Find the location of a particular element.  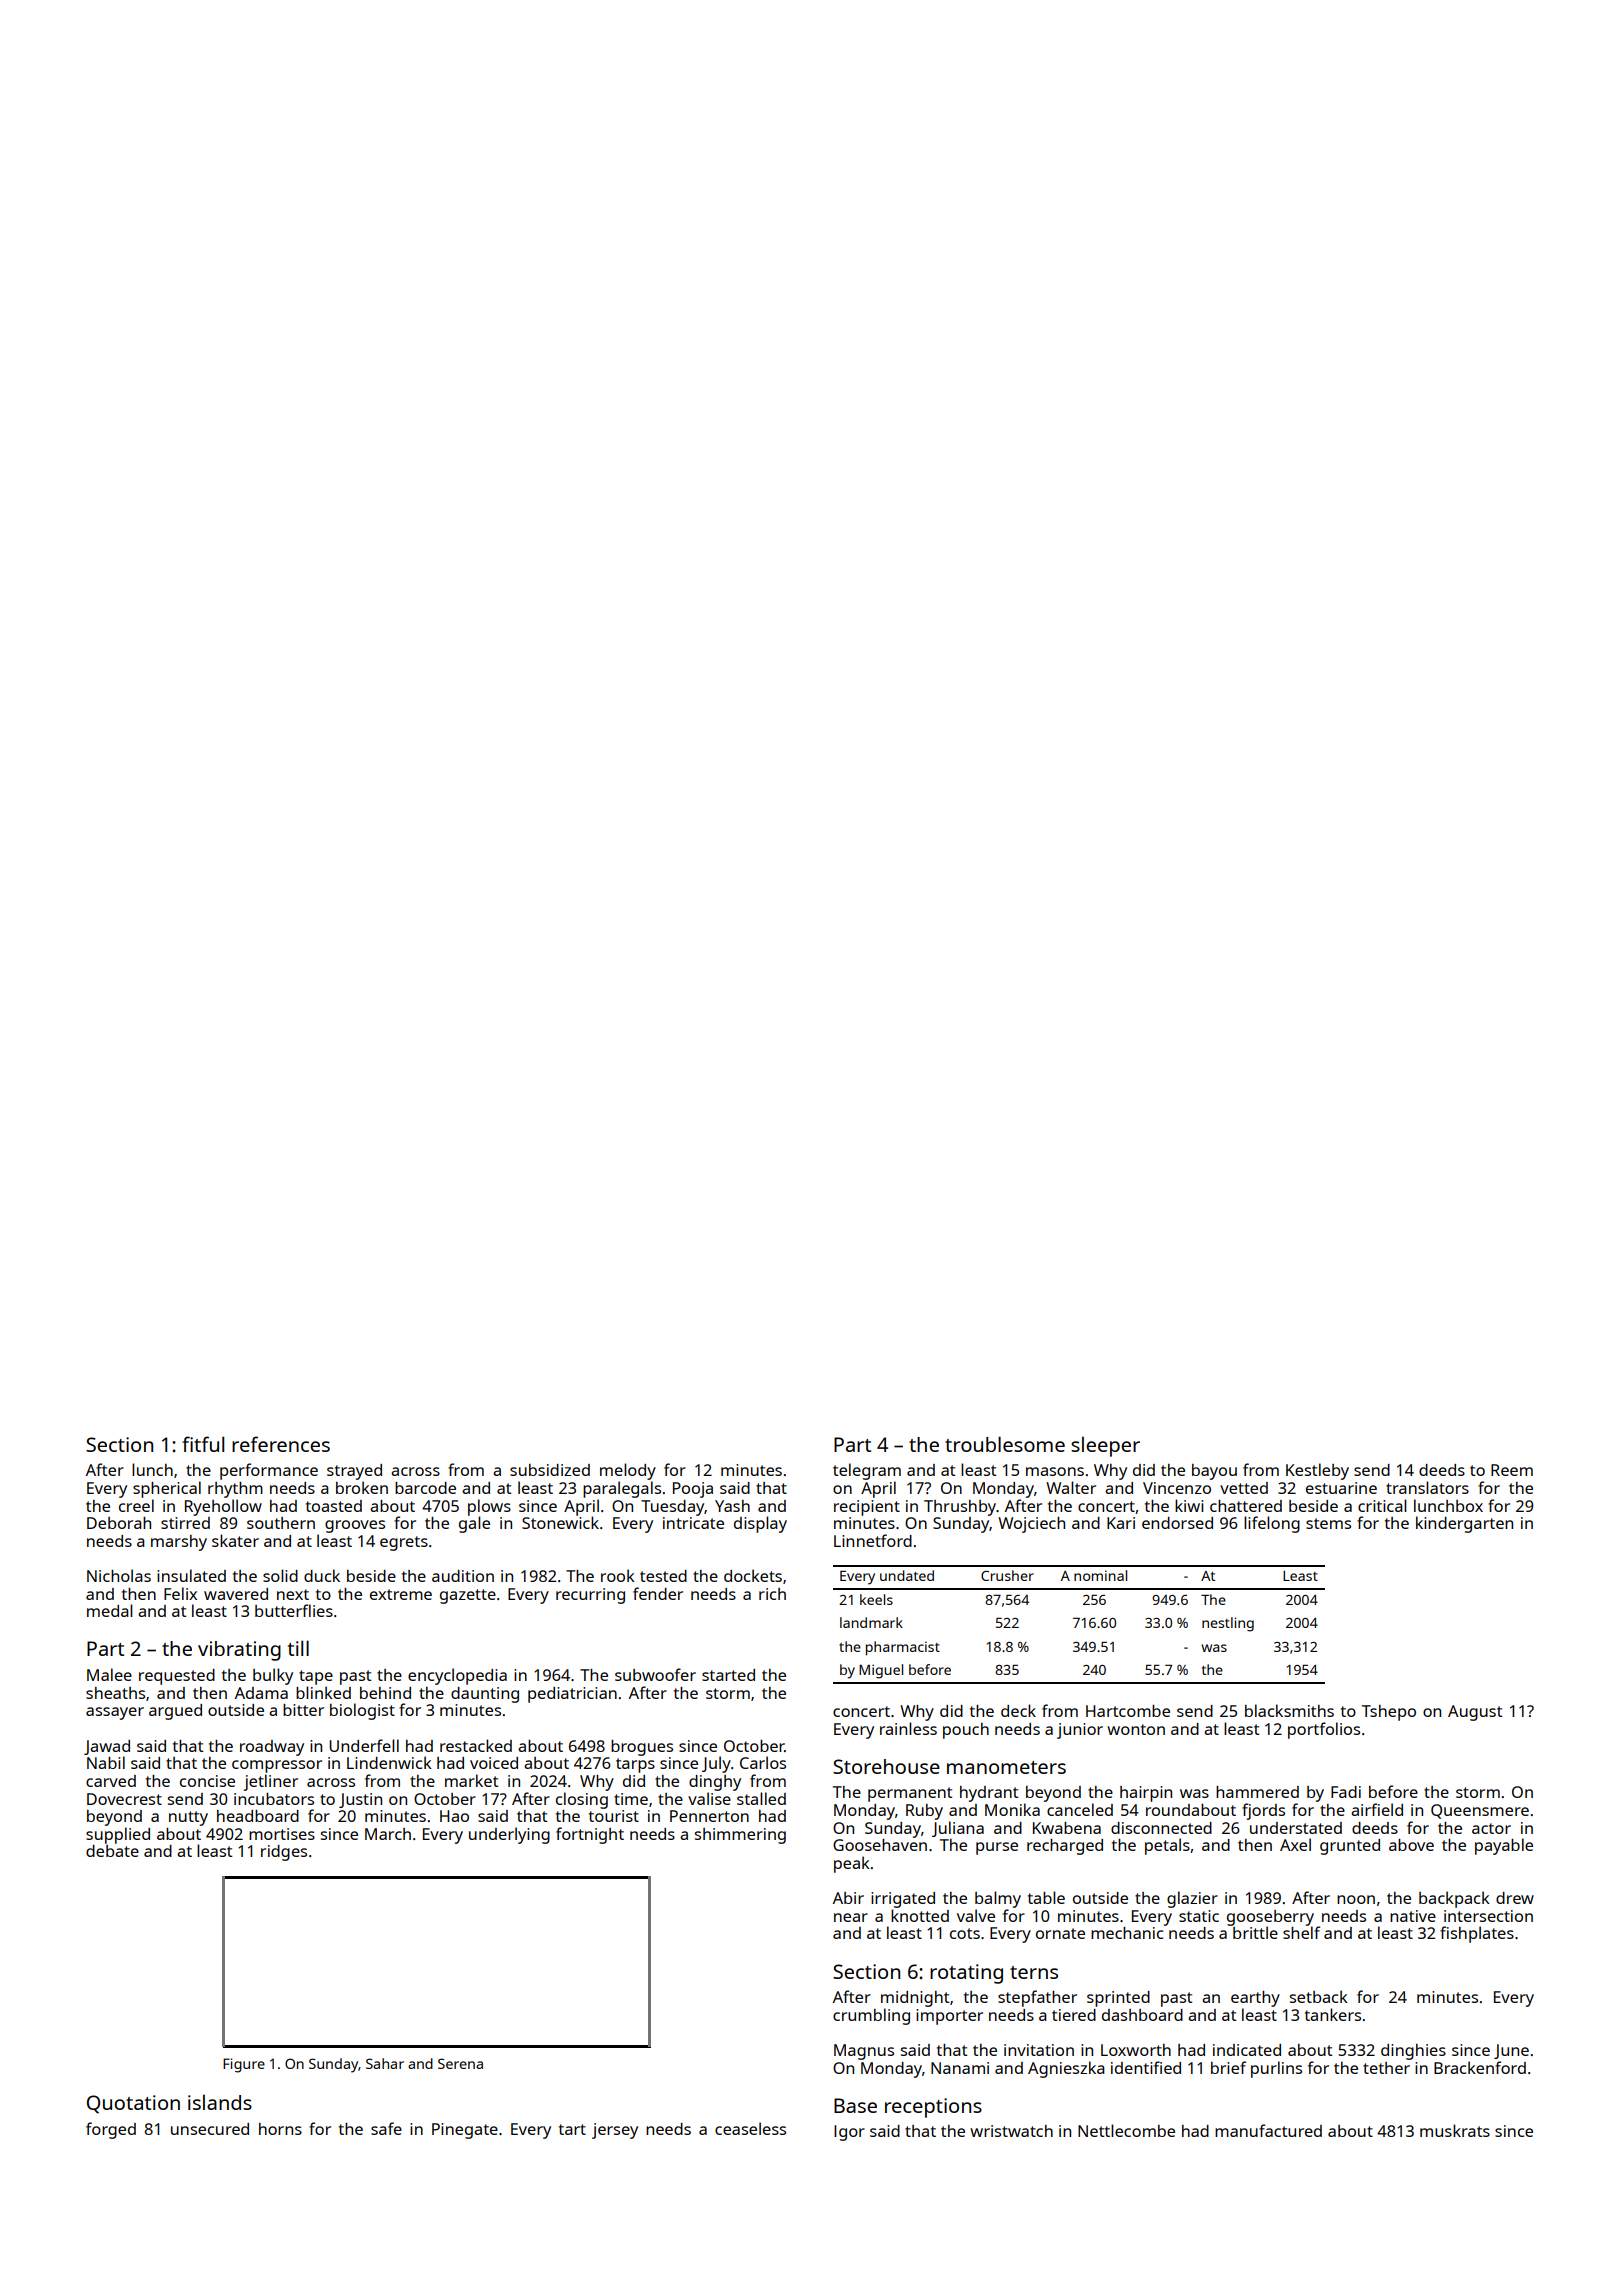

restacked is located at coordinates (476, 1745).
